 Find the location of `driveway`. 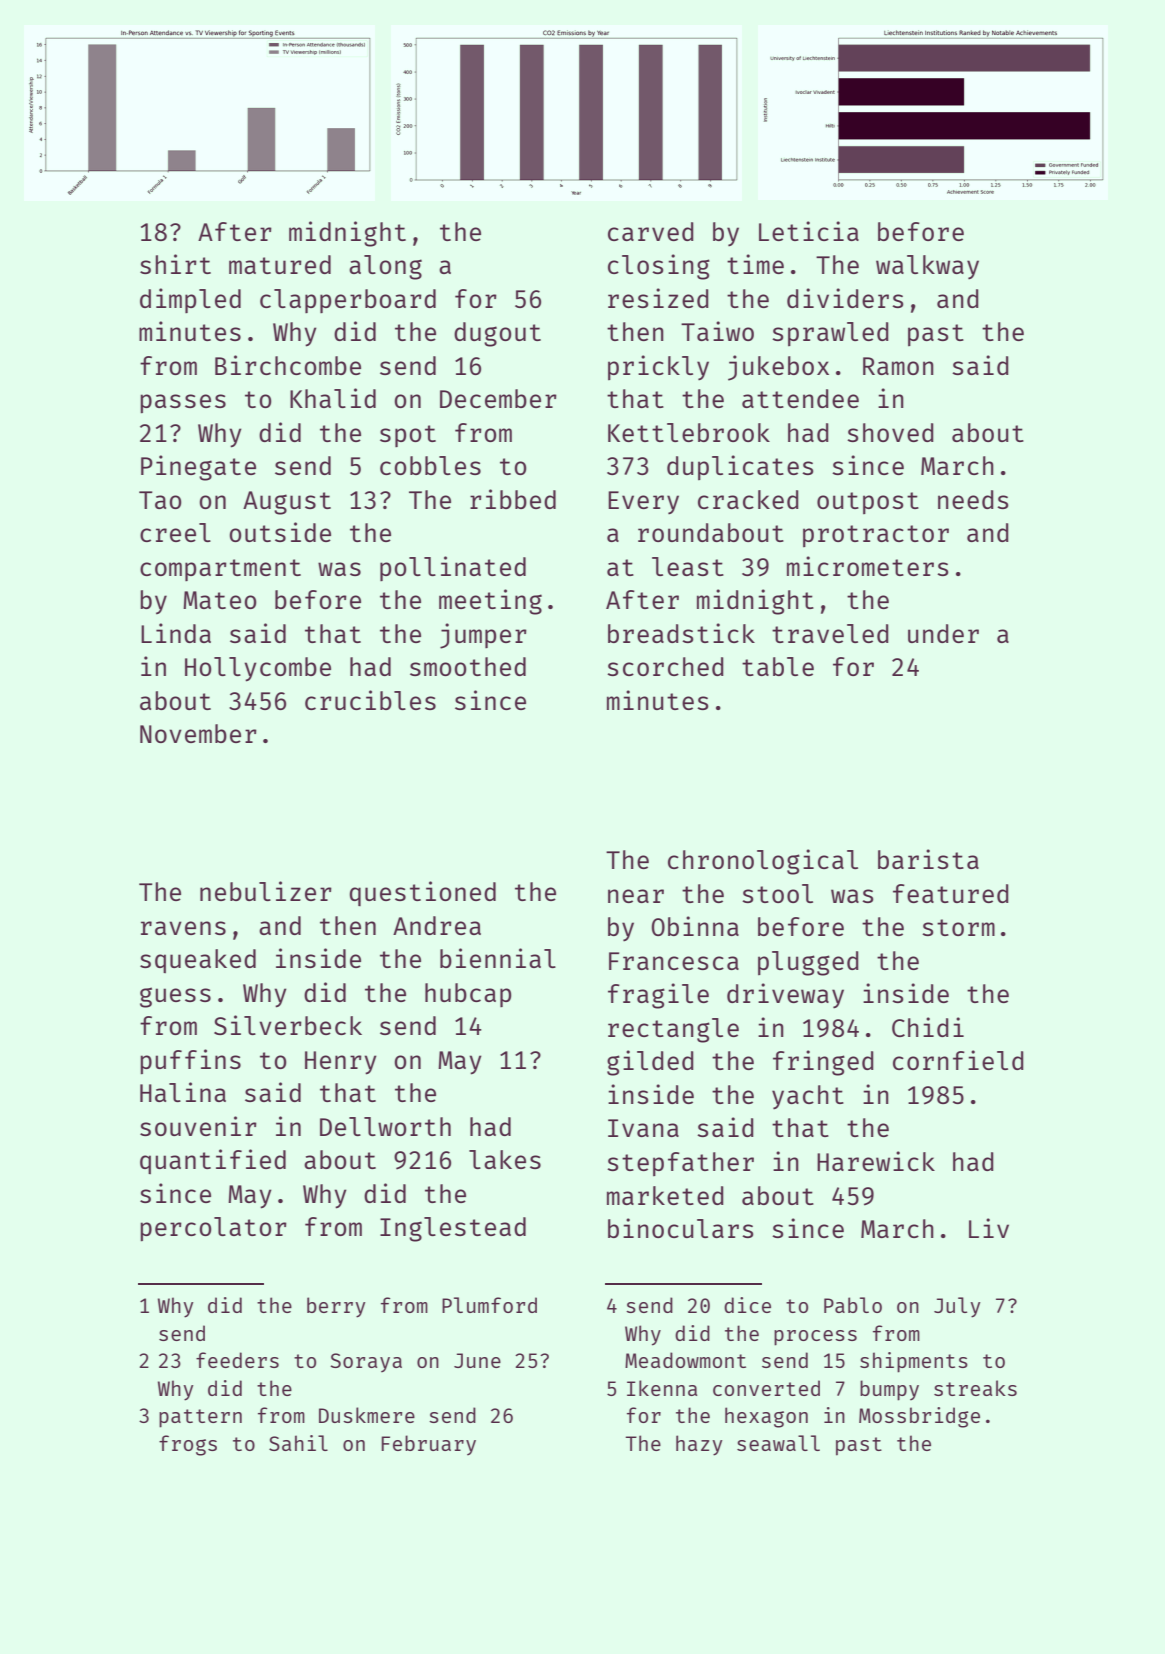

driveway is located at coordinates (785, 996).
